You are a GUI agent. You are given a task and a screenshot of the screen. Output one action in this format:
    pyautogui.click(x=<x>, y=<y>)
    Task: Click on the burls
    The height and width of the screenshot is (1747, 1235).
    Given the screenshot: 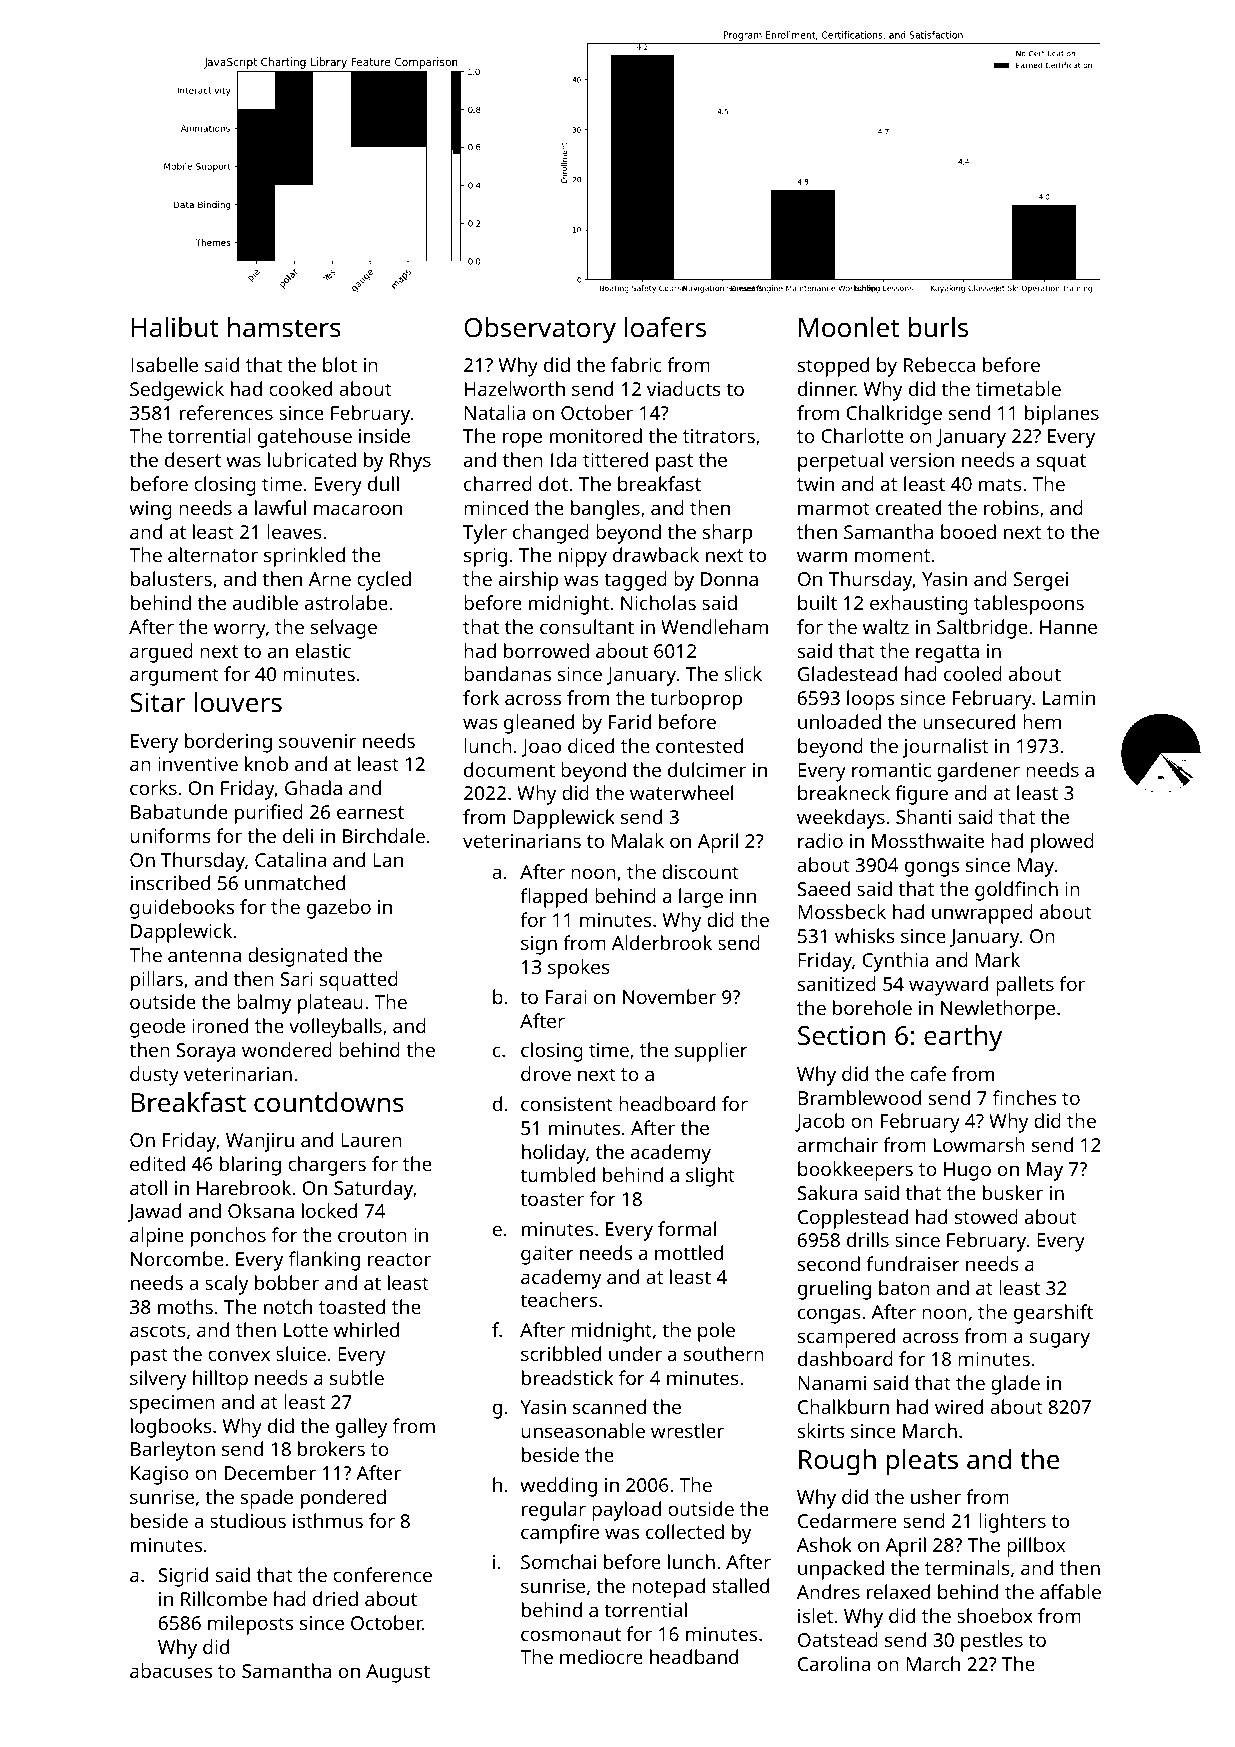 What is the action you would take?
    pyautogui.click(x=938, y=327)
